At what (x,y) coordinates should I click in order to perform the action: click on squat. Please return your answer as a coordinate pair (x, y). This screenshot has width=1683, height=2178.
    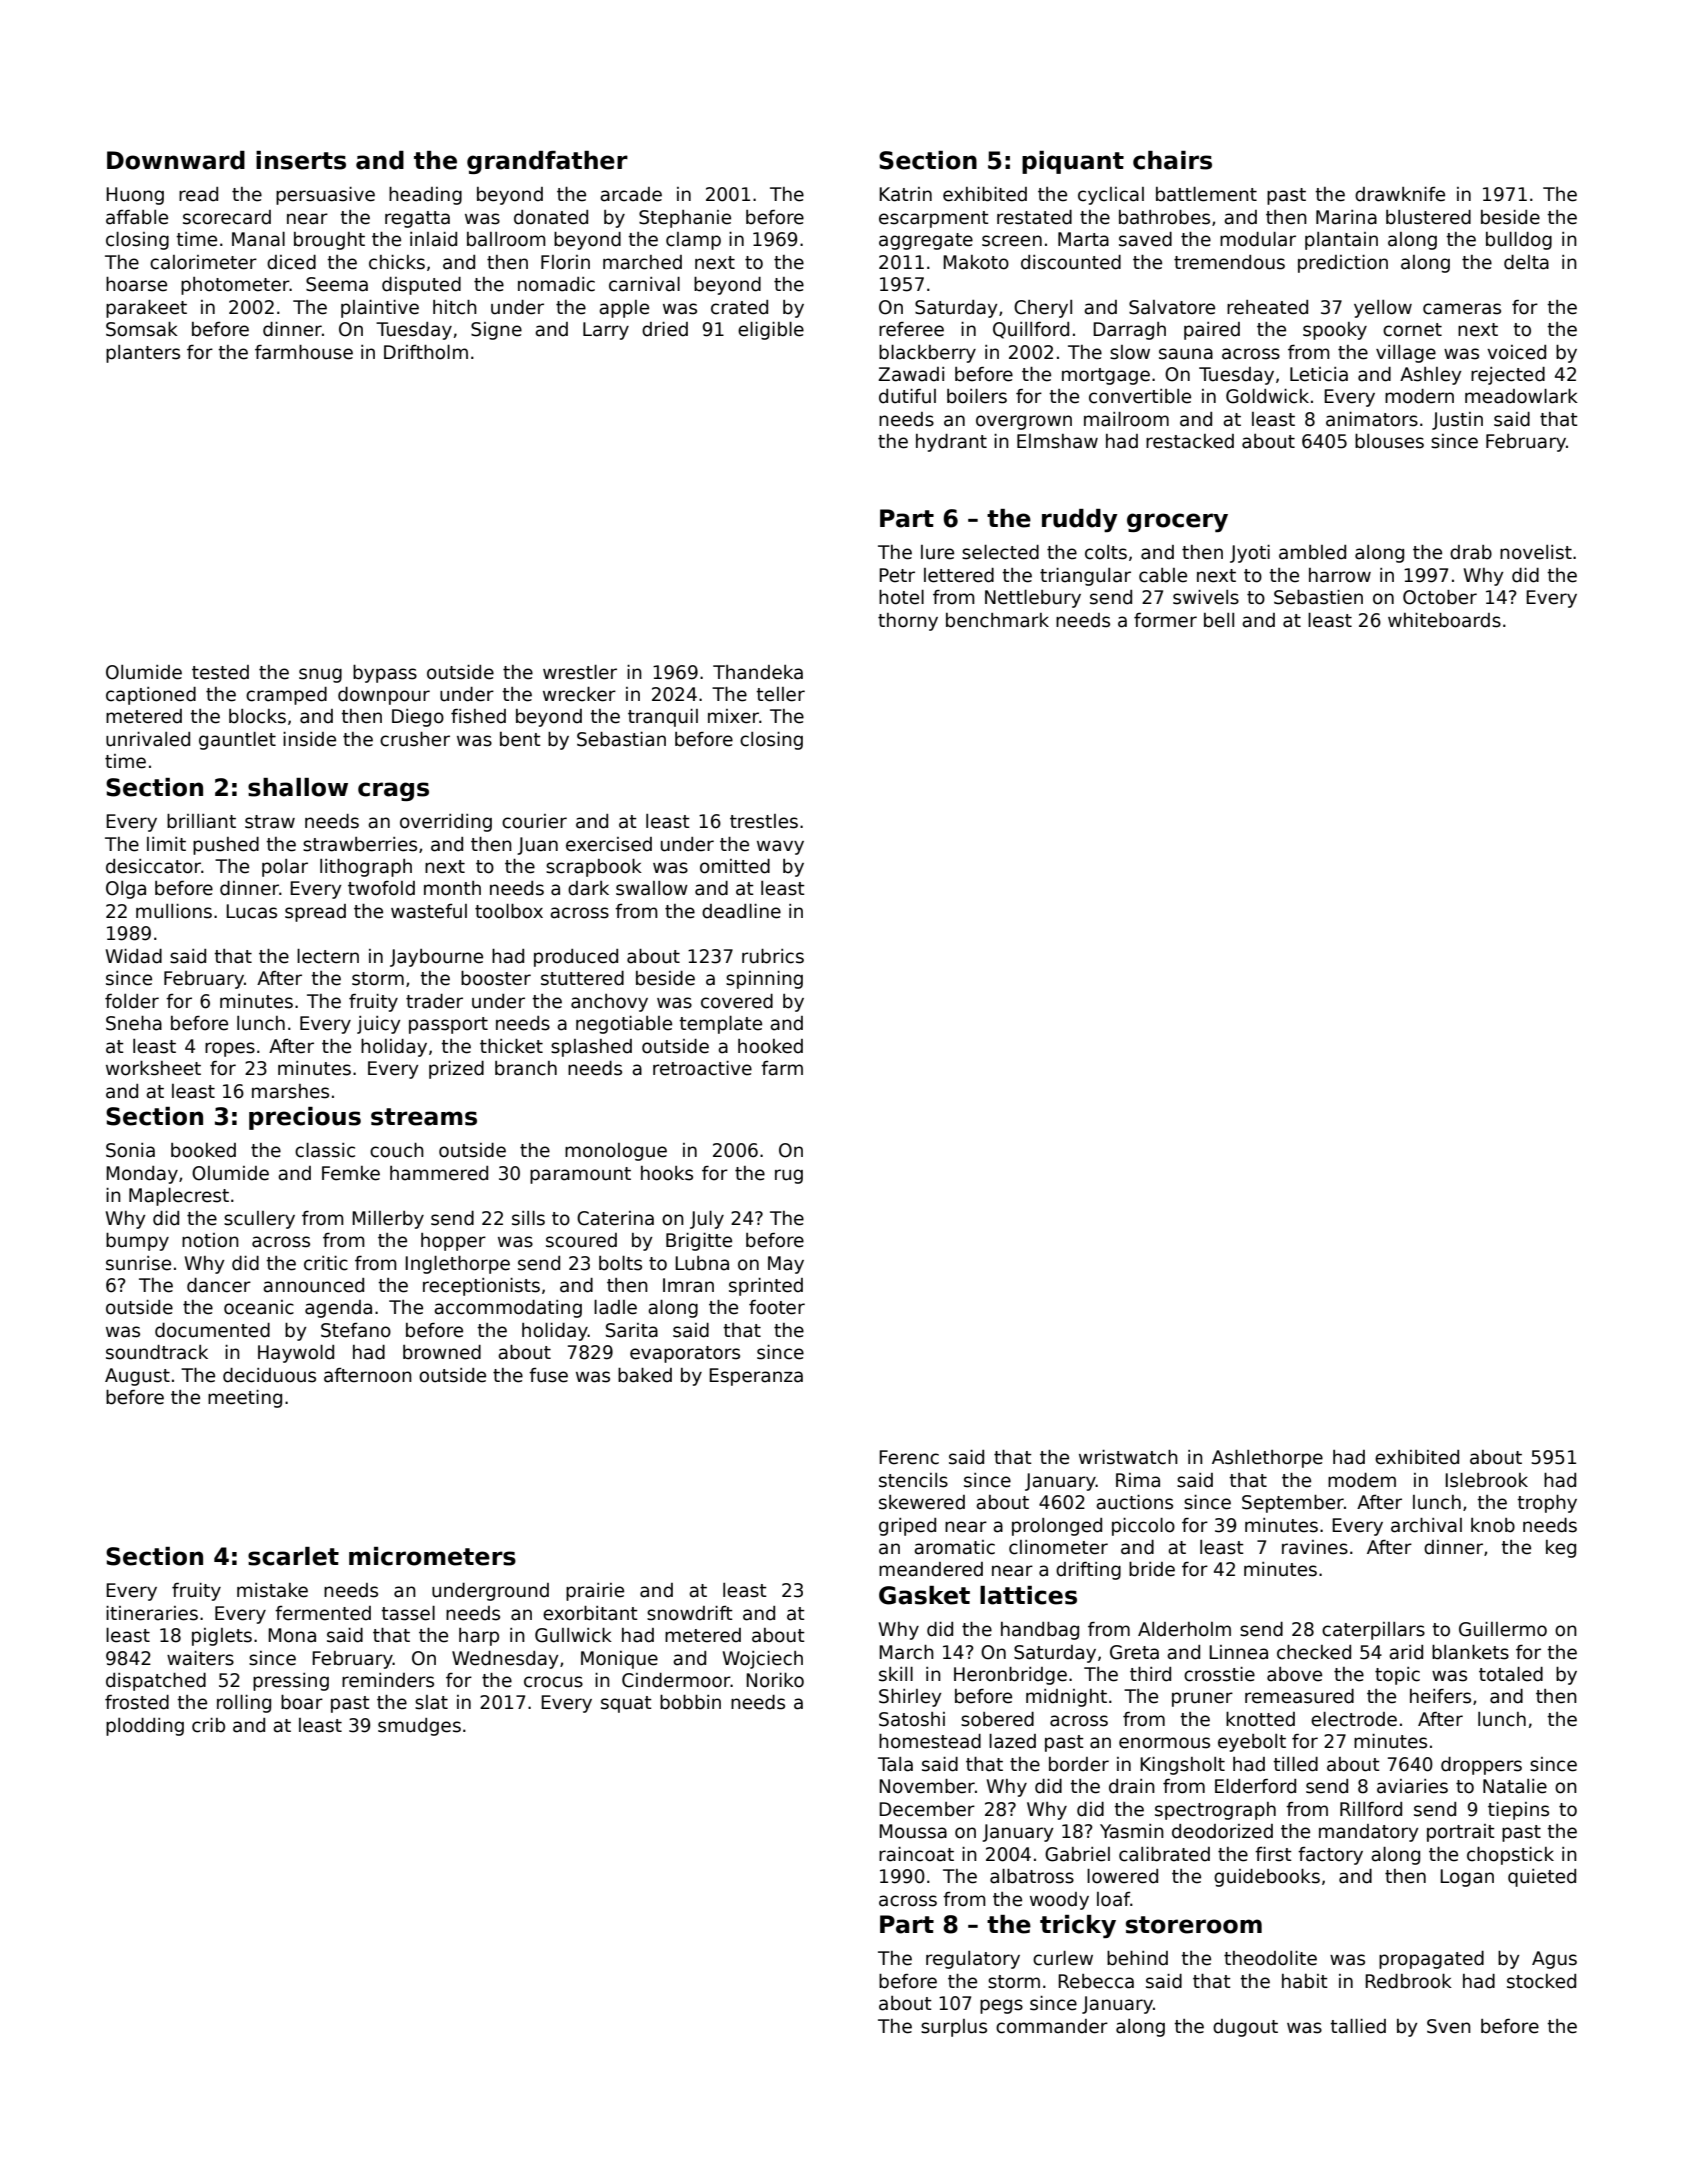
    Looking at the image, I should click on (626, 1704).
